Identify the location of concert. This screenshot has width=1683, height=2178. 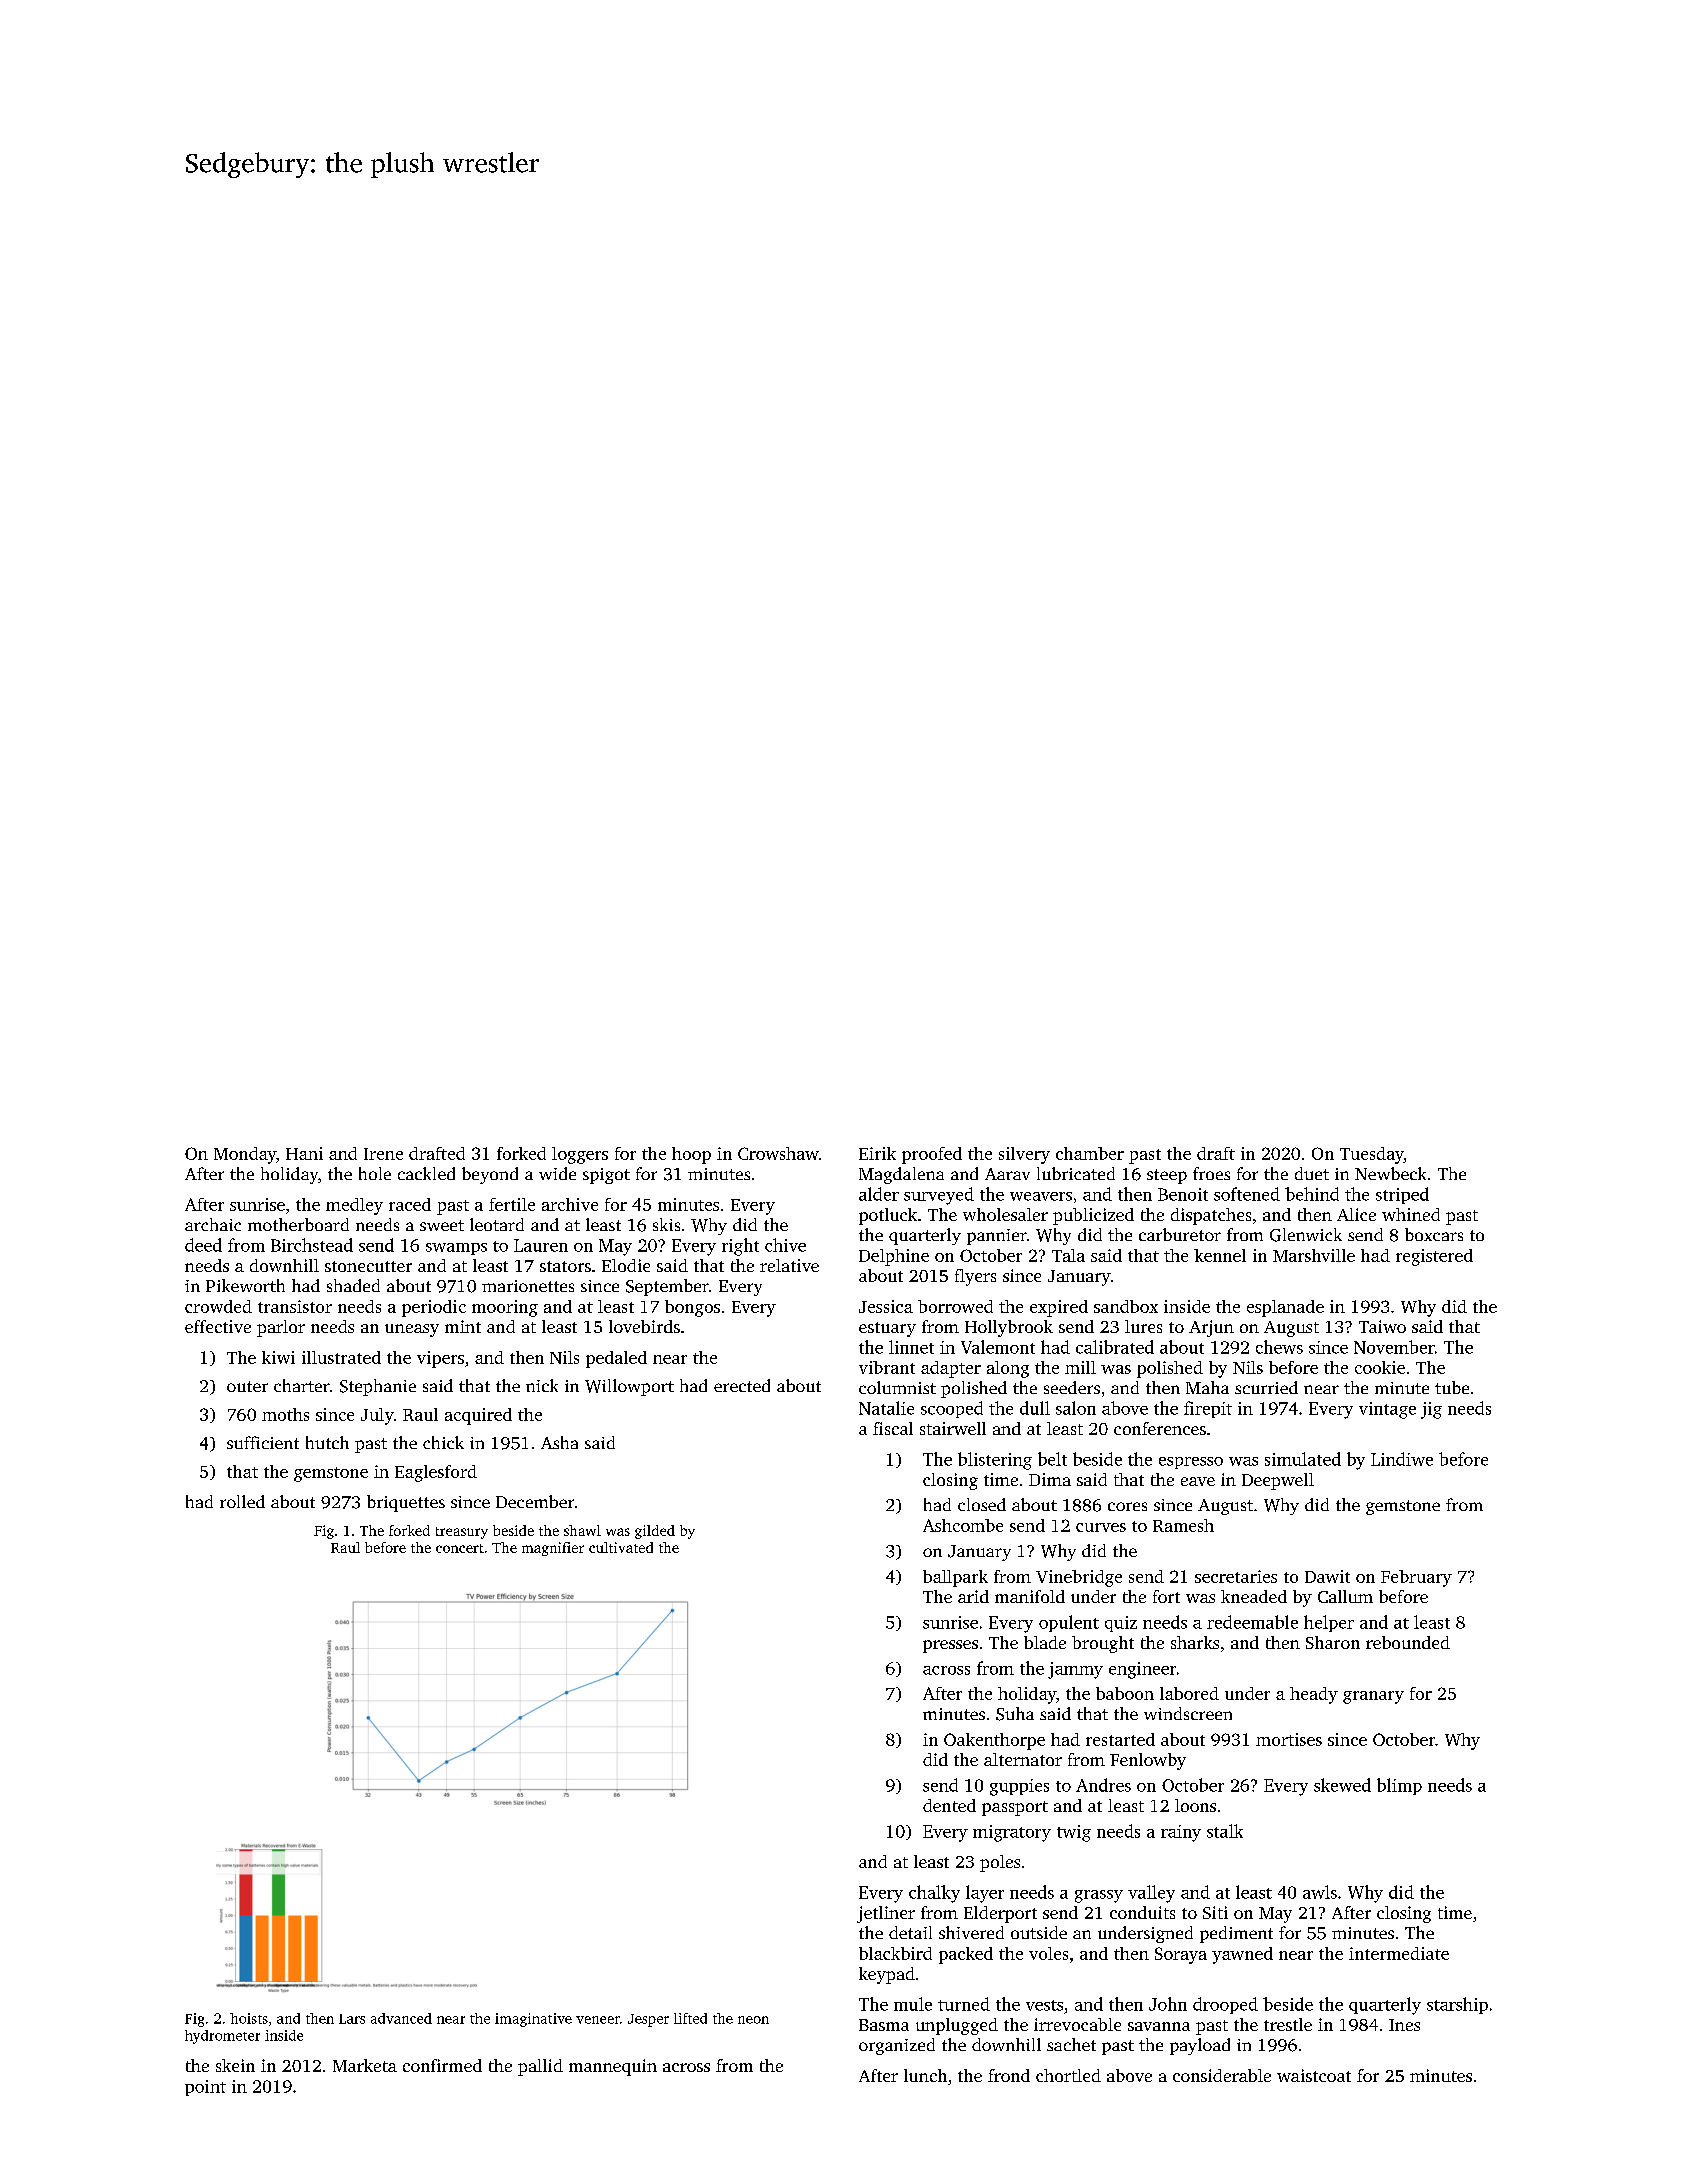
(460, 1548).
